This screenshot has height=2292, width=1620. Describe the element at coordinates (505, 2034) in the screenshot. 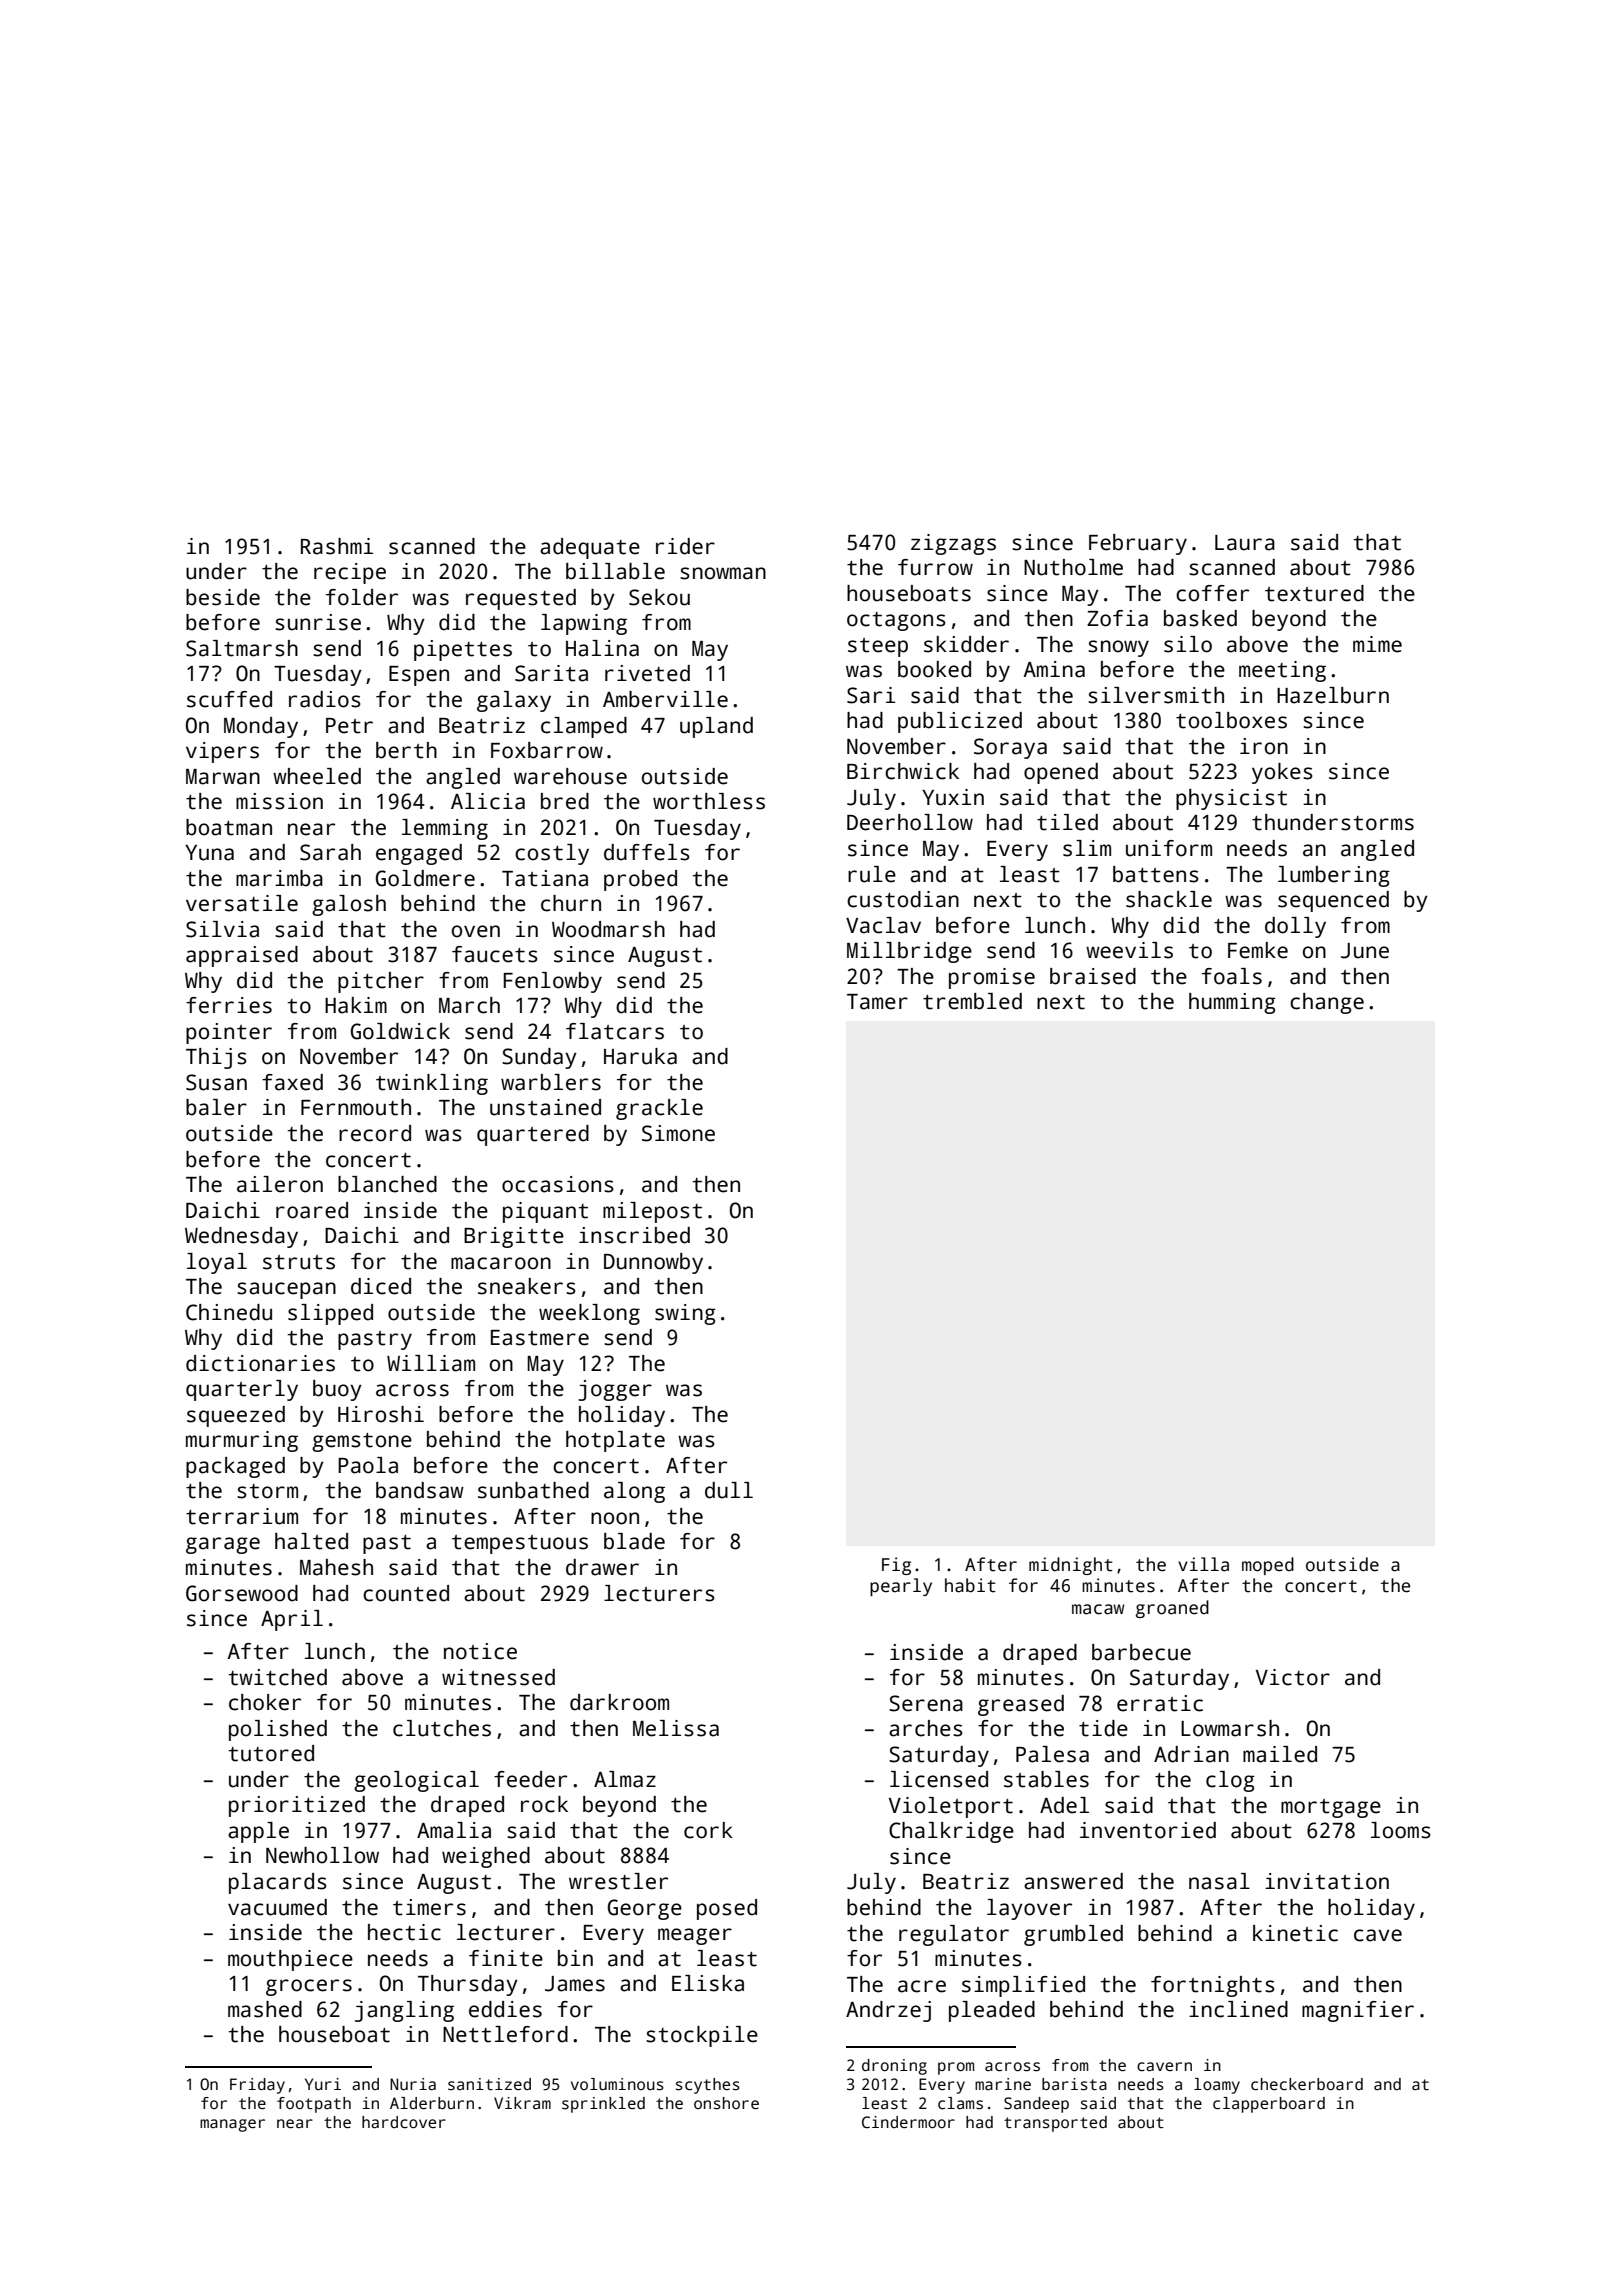

I see `Nettleford` at that location.
